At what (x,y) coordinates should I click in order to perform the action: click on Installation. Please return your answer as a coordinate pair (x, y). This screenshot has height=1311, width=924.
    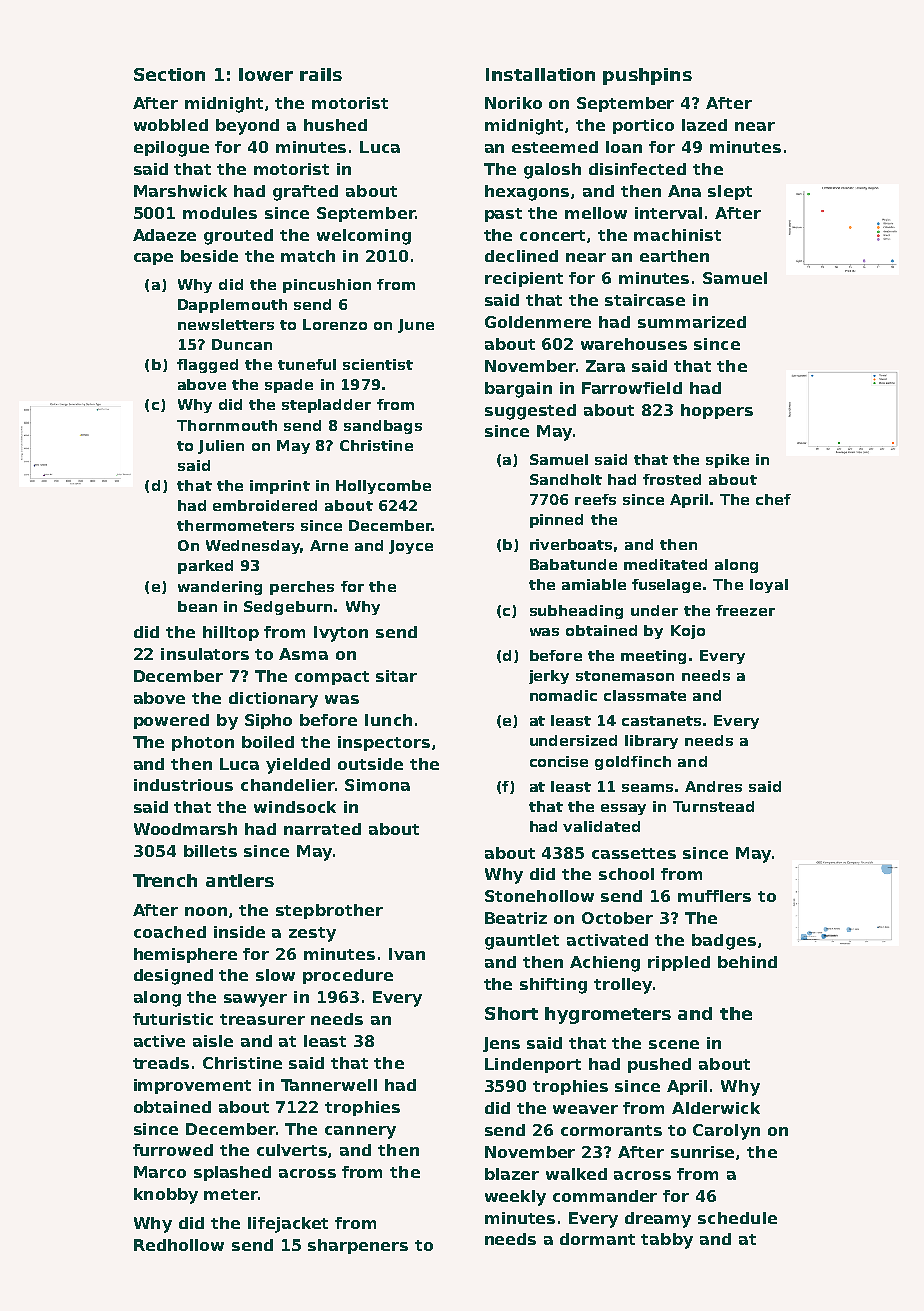
    Looking at the image, I should click on (540, 74).
